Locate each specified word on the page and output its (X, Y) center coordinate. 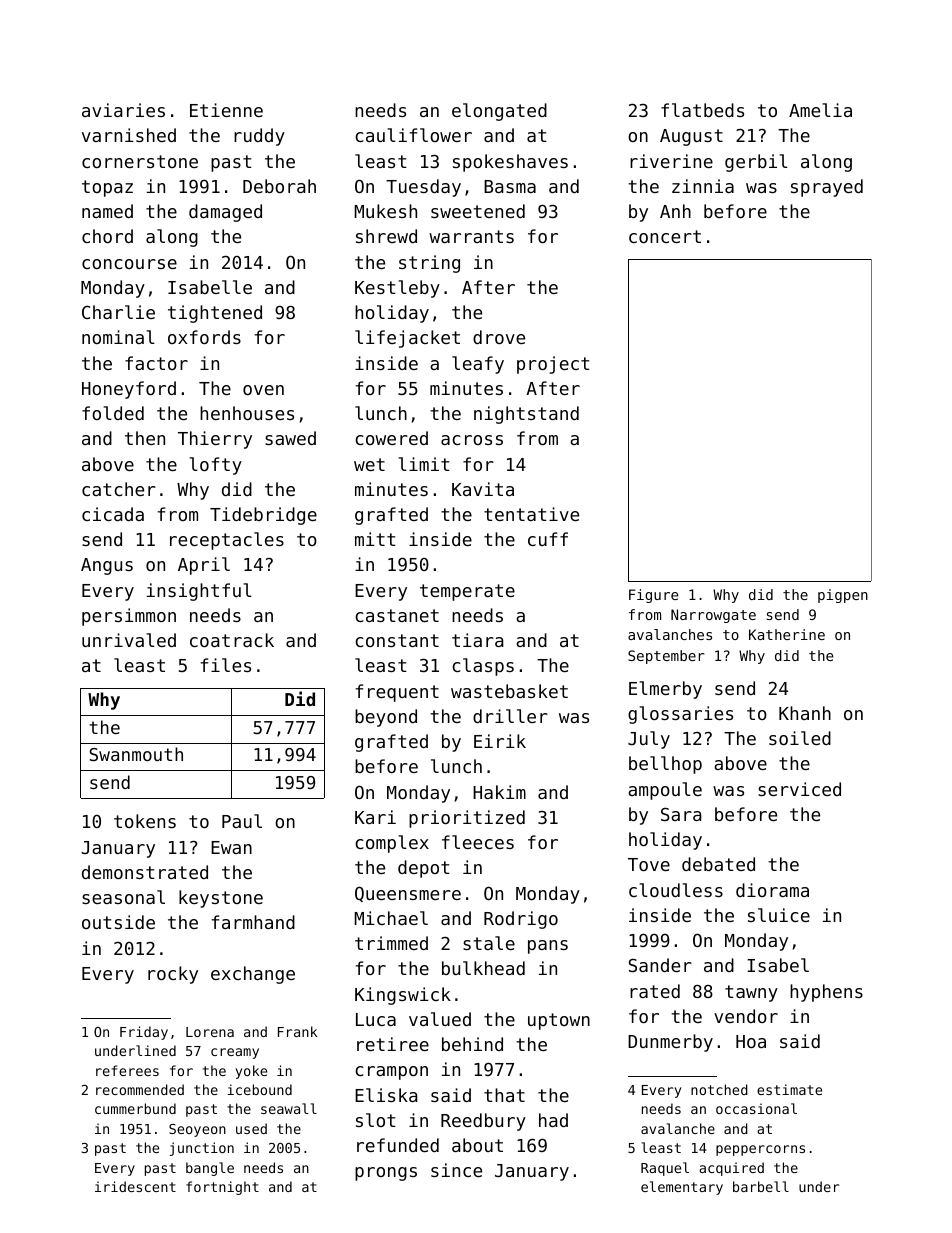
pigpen (843, 596)
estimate (789, 1089)
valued (440, 1019)
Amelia (820, 110)
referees (127, 1070)
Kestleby (397, 289)
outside (118, 922)
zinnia (703, 186)
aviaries (123, 110)
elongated (499, 112)
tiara (478, 640)
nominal (118, 337)
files (226, 665)
